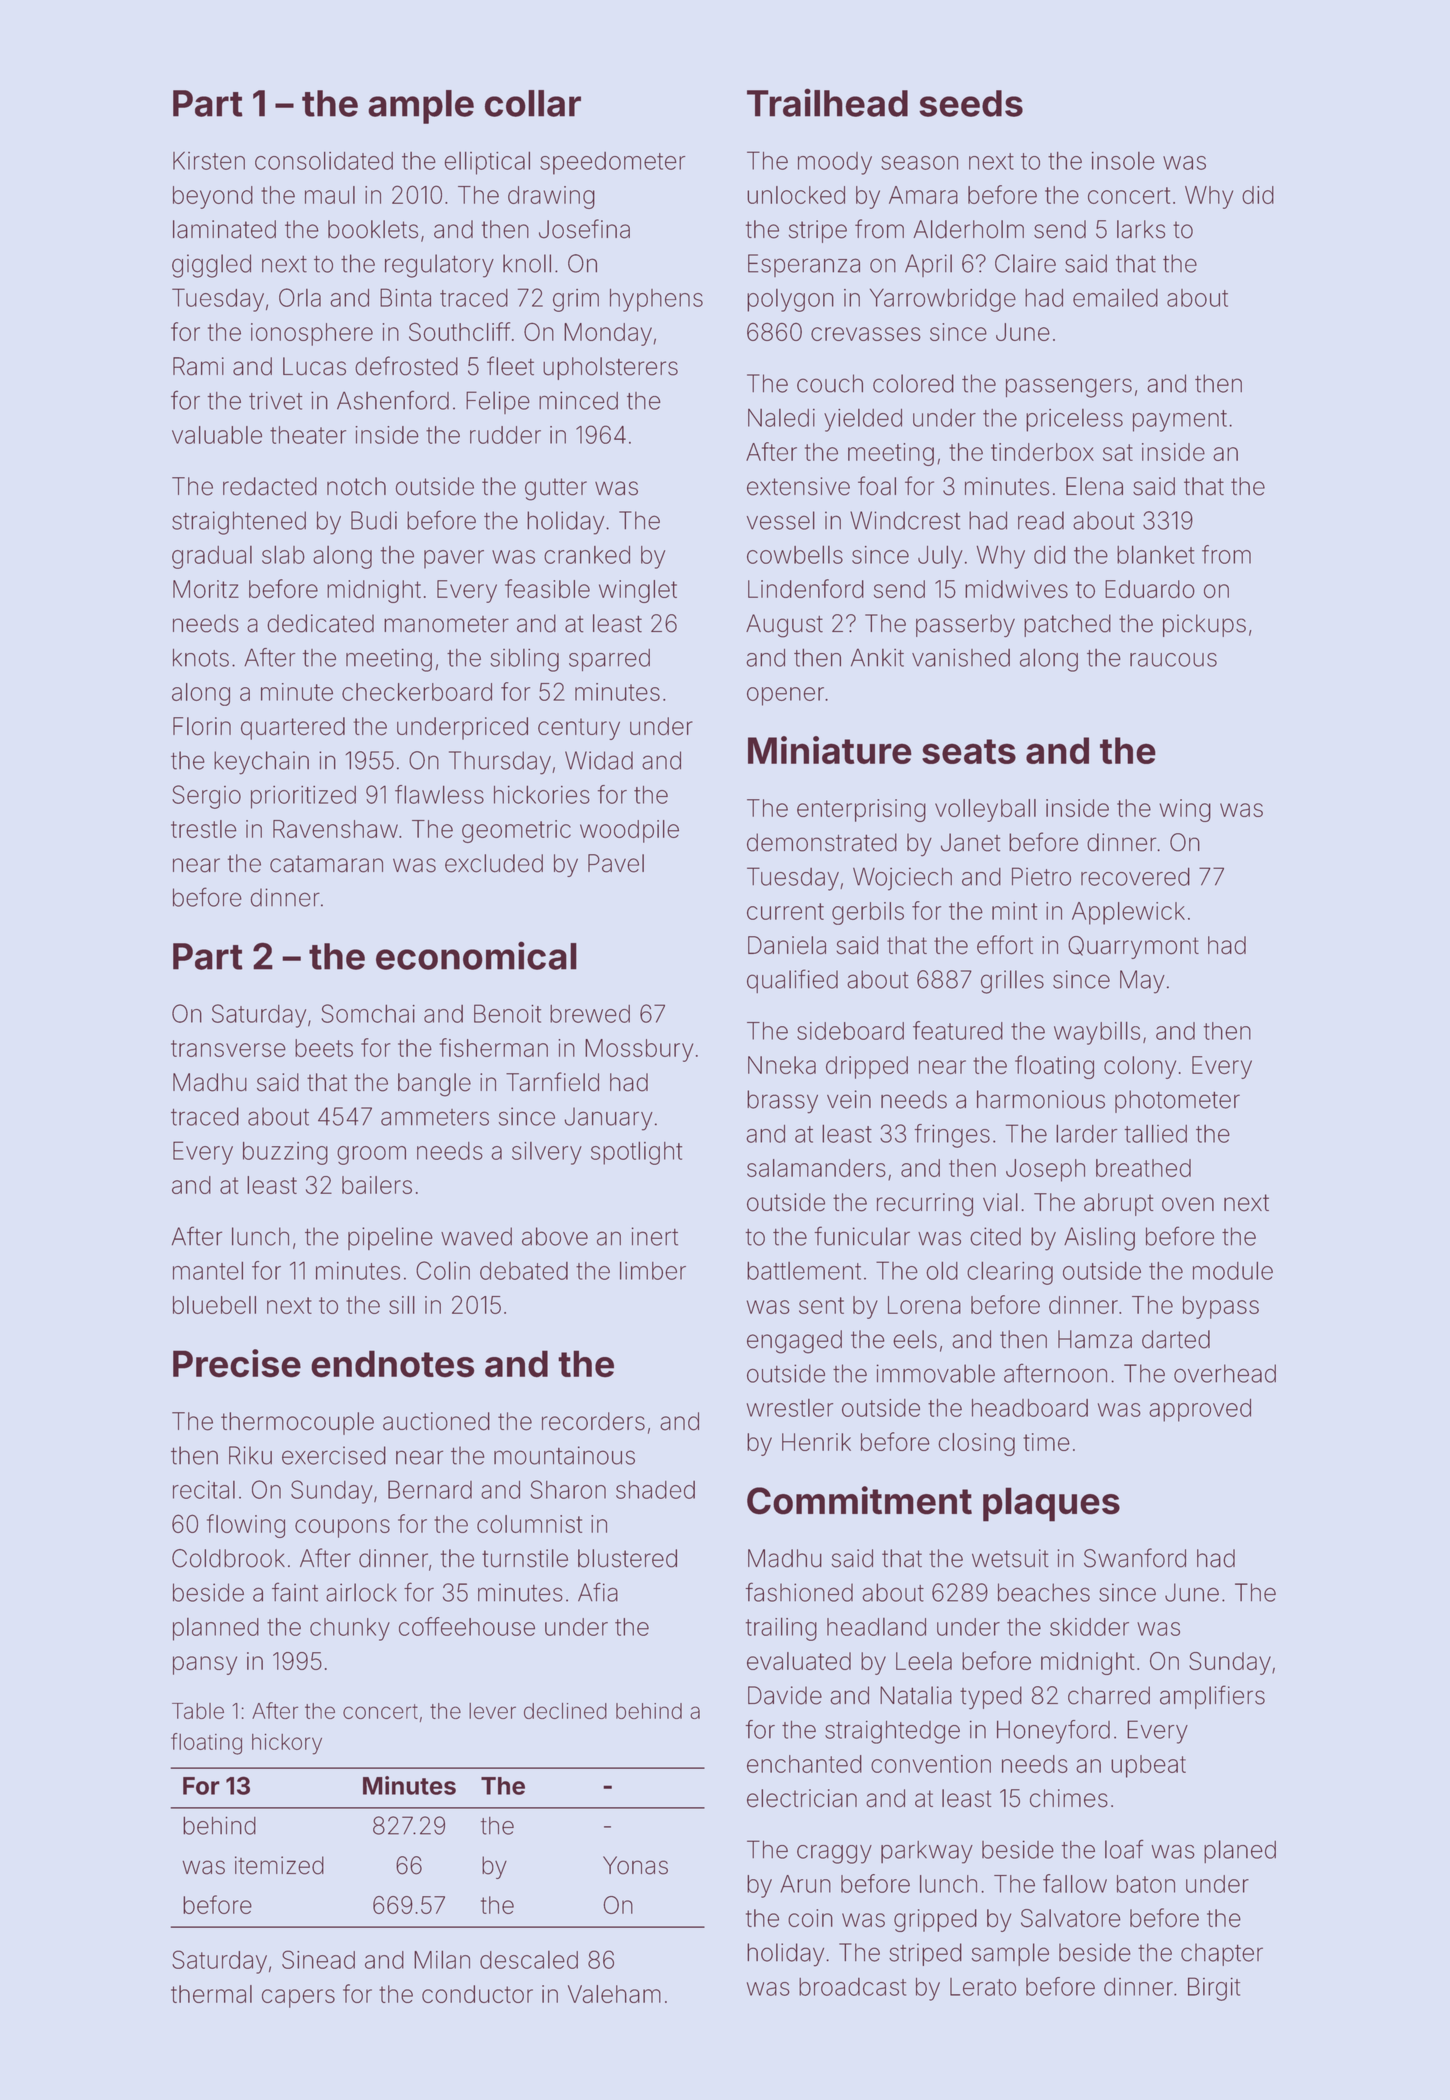 The image size is (1450, 2100). Describe the element at coordinates (237, 1363) in the screenshot. I see `Precise` at that location.
